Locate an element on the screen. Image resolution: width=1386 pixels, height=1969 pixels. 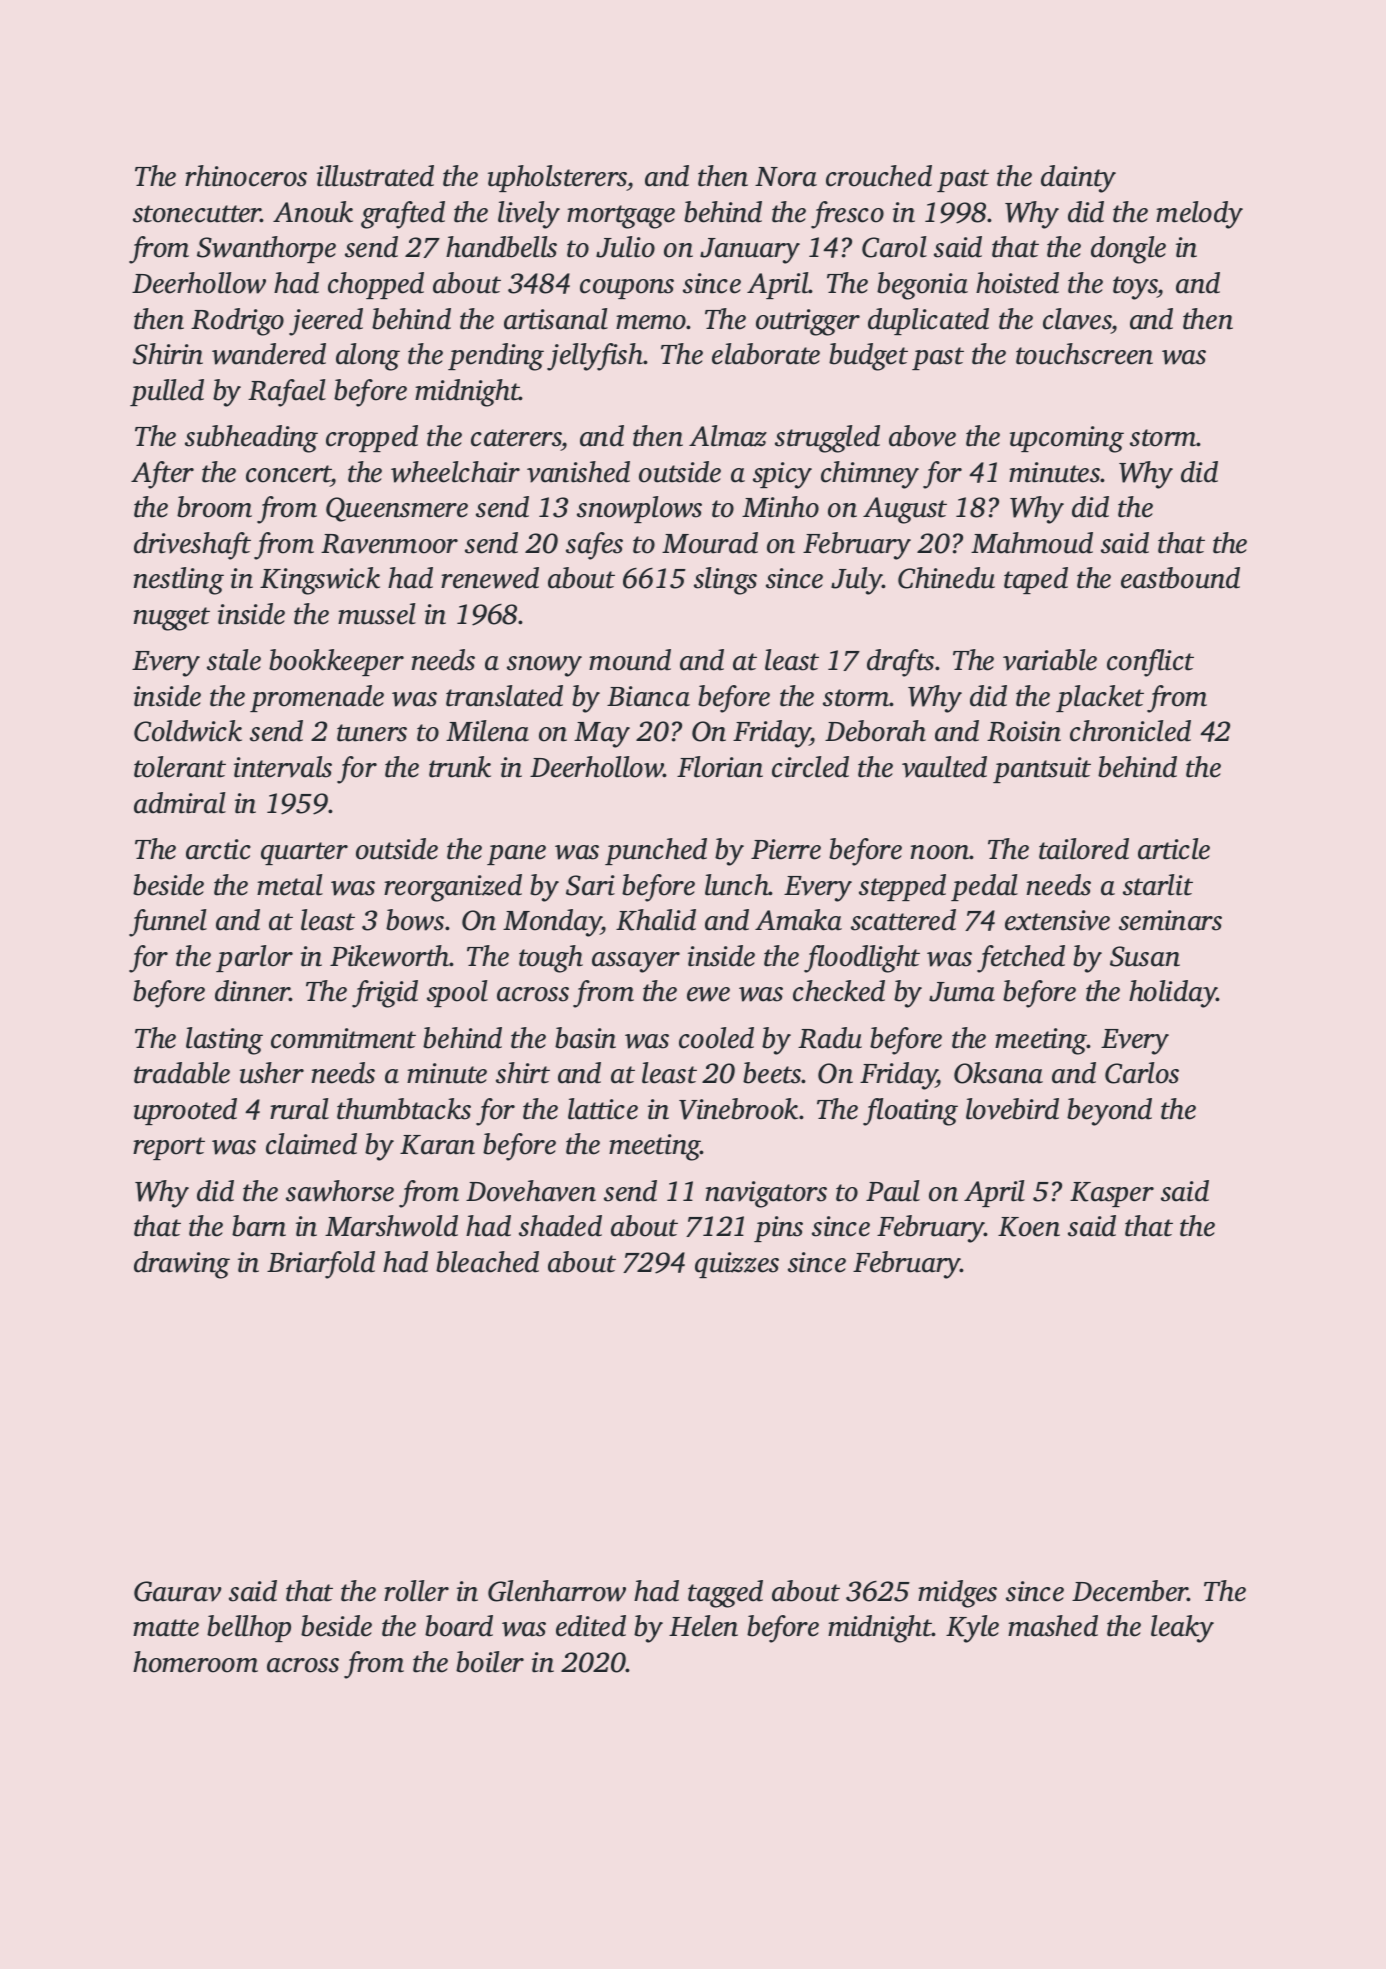
Carlos is located at coordinates (1142, 1073).
